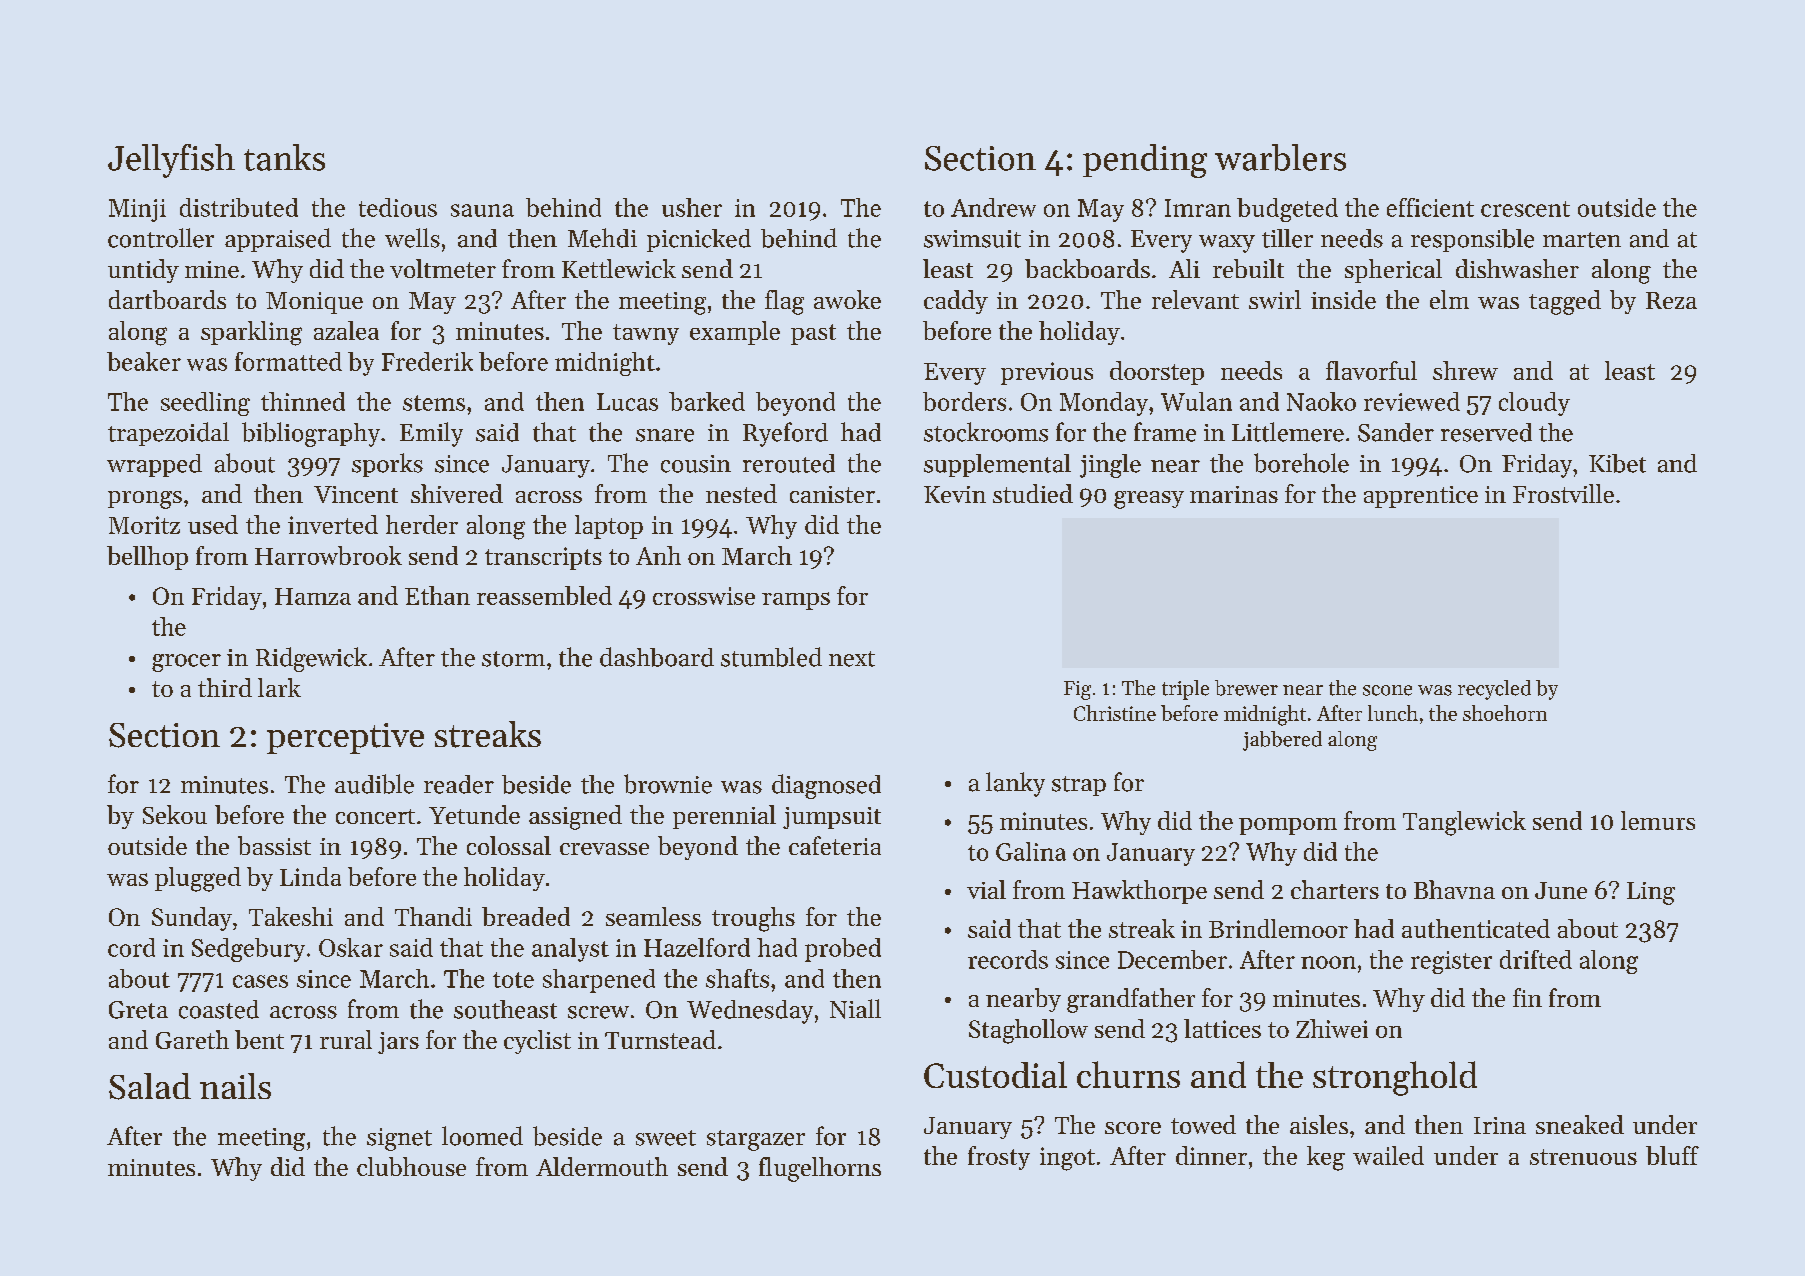  What do you see at coordinates (145, 500) in the screenshot?
I see `prongs` at bounding box center [145, 500].
